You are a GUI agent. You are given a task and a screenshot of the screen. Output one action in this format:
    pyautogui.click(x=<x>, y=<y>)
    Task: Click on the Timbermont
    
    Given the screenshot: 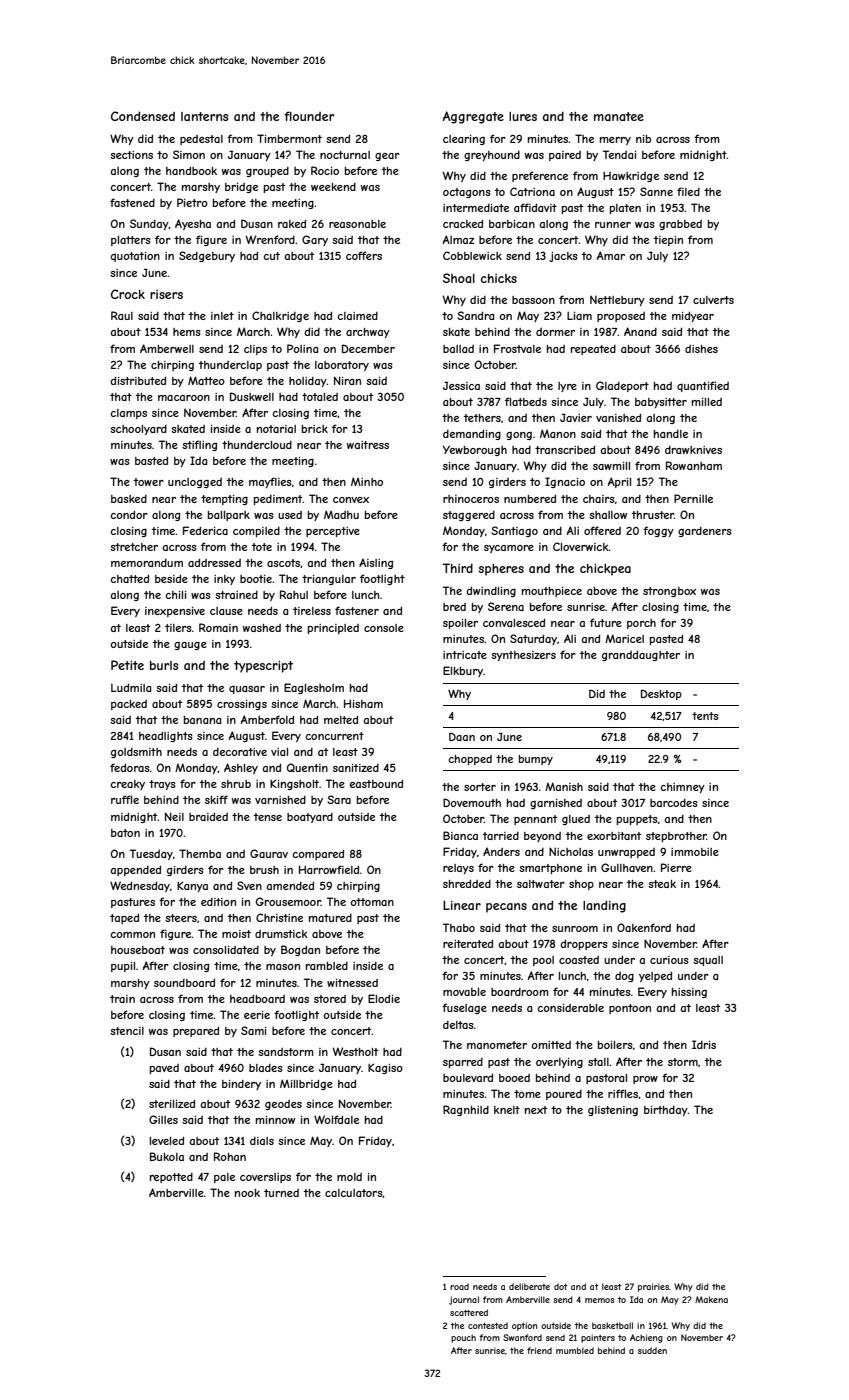 What is the action you would take?
    pyautogui.click(x=289, y=138)
